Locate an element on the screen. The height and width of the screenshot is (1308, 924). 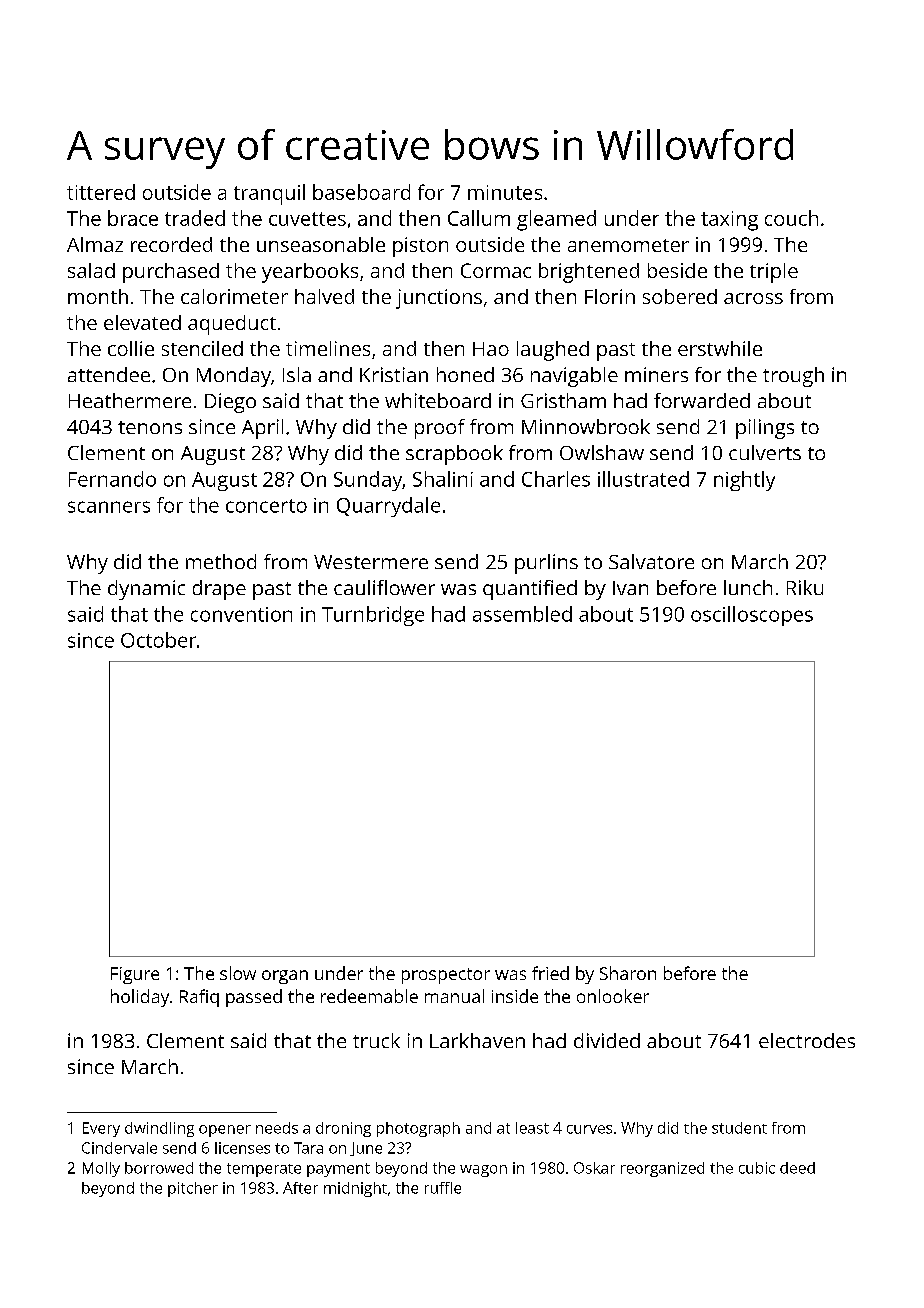
Larkhaven is located at coordinates (477, 1040).
